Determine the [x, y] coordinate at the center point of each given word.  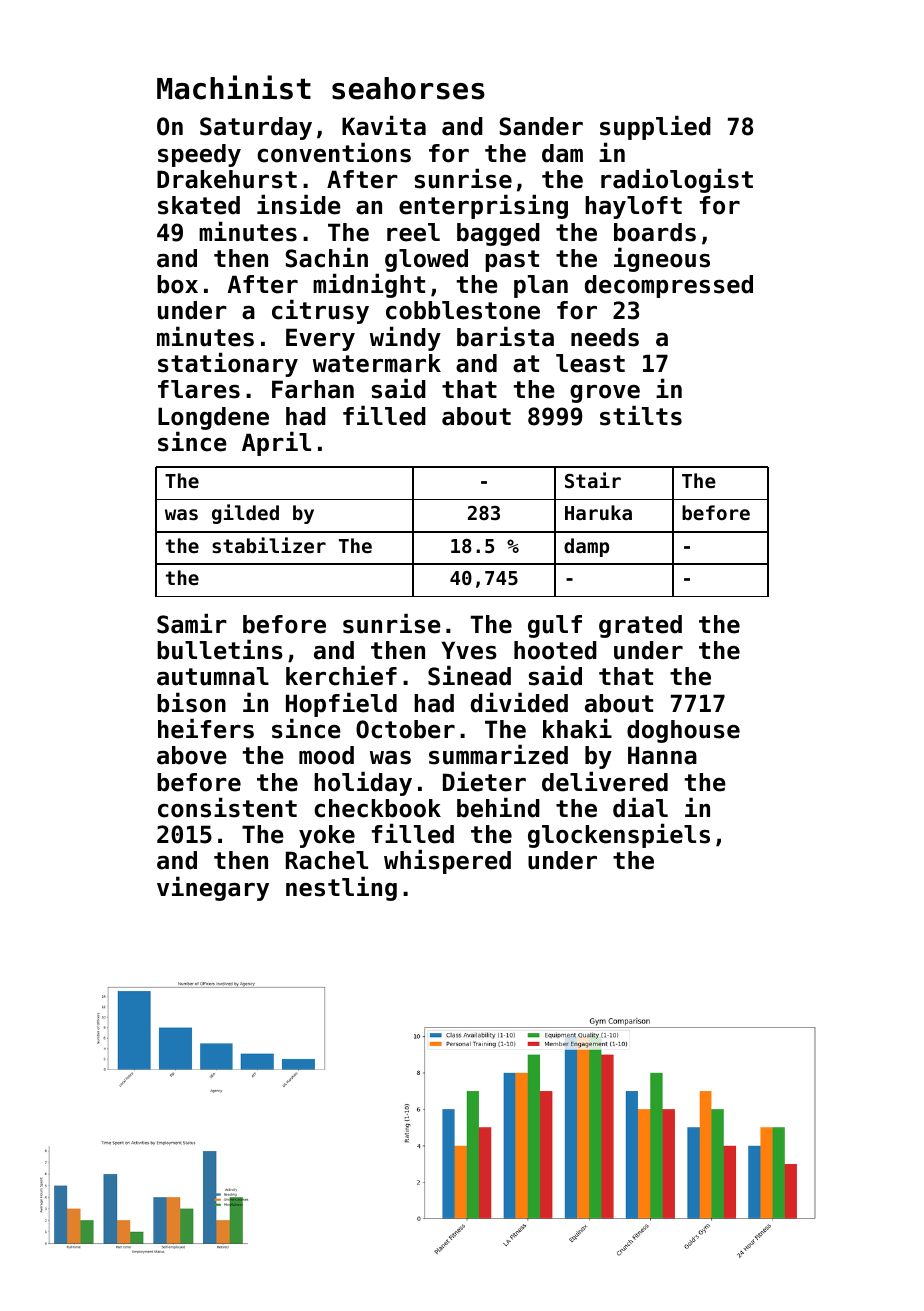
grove [605, 393]
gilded [245, 514]
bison [191, 702]
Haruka [598, 512]
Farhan [313, 389]
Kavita [384, 125]
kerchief [341, 675]
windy [405, 338]
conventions [334, 152]
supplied [655, 127]
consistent [227, 807]
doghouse [683, 731]
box [177, 284]
